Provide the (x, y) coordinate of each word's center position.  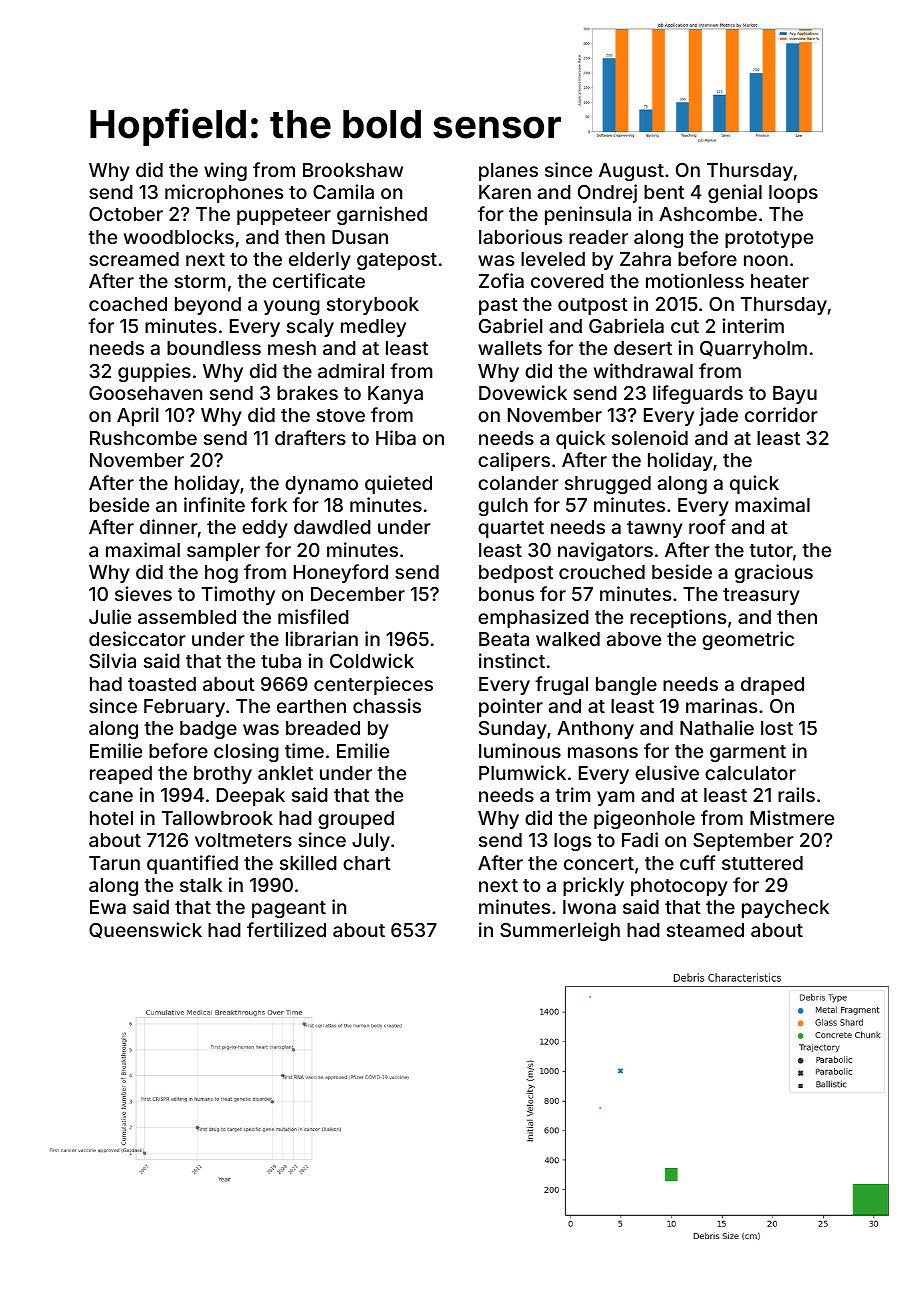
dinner (169, 526)
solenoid (650, 437)
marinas (721, 705)
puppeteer (284, 216)
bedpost (516, 574)
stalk (201, 885)
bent (664, 192)
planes (508, 172)
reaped (121, 775)
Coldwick (372, 660)
